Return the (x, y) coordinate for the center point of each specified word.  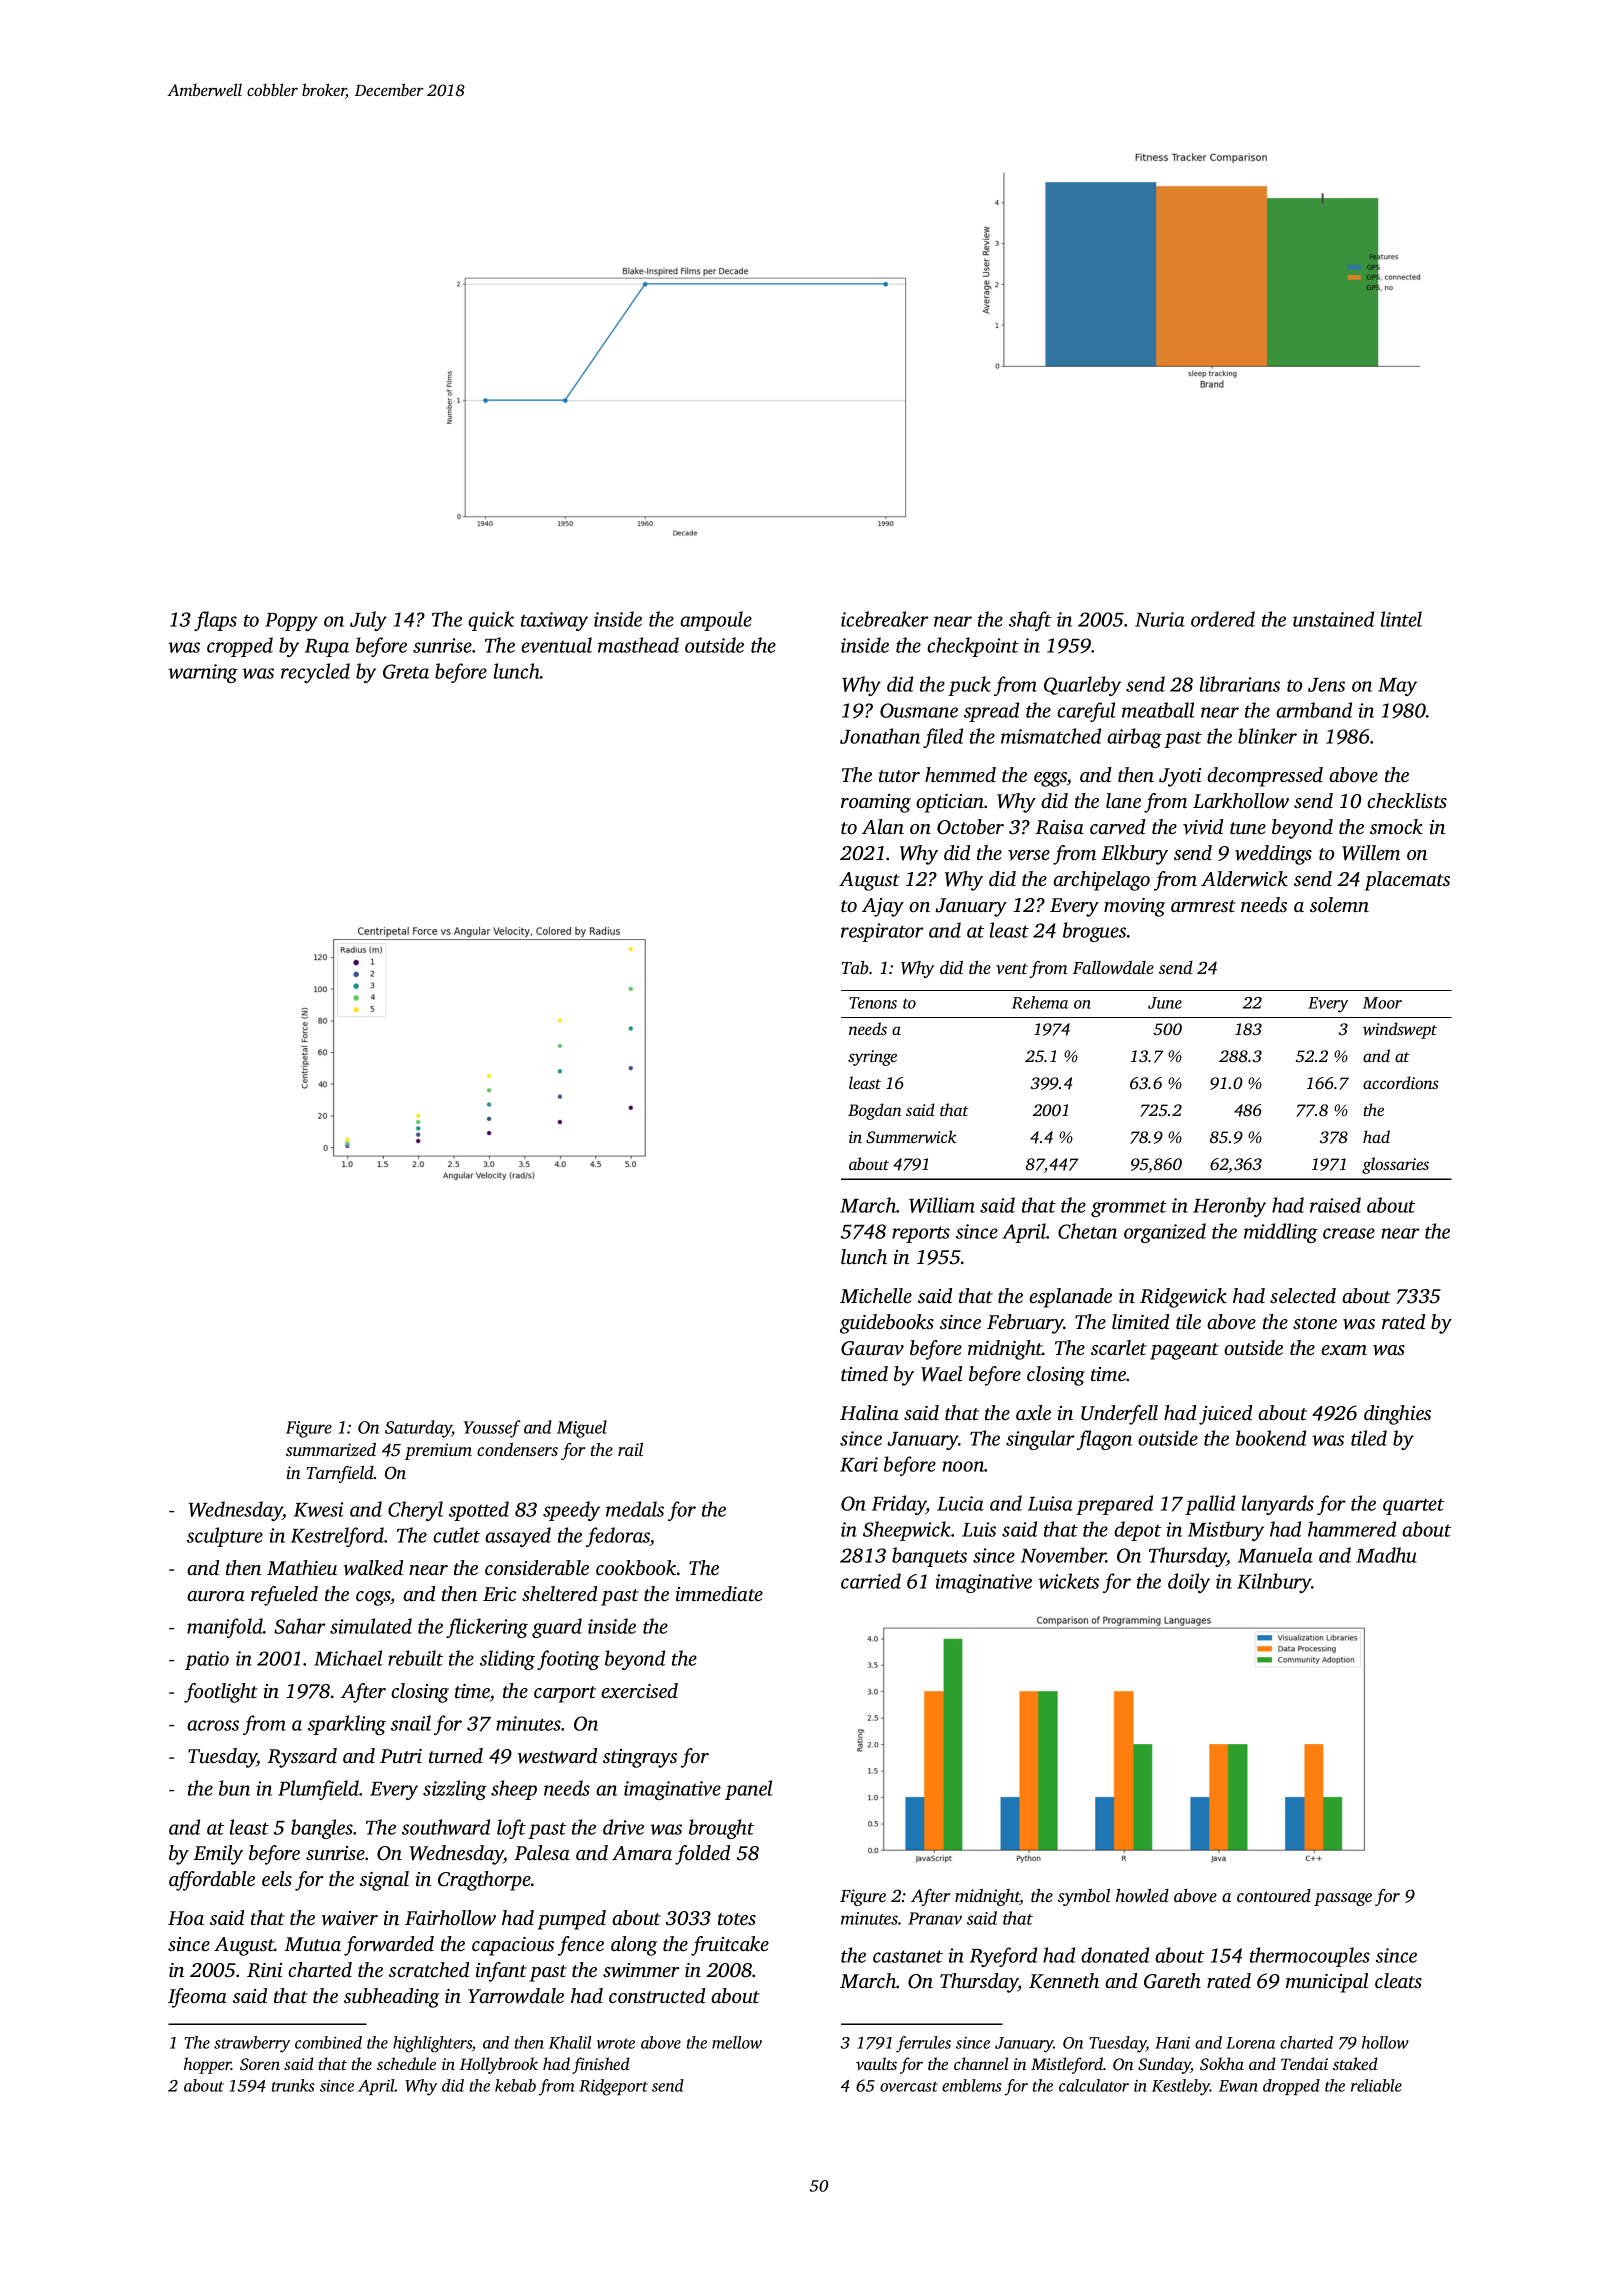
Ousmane (919, 710)
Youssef (492, 1429)
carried (871, 1581)
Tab (855, 967)
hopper (207, 2065)
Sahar (300, 1626)
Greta (406, 671)
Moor (1382, 1003)
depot (1137, 1531)
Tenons (873, 1003)
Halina (869, 1412)
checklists (1407, 800)
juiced (1225, 1415)
